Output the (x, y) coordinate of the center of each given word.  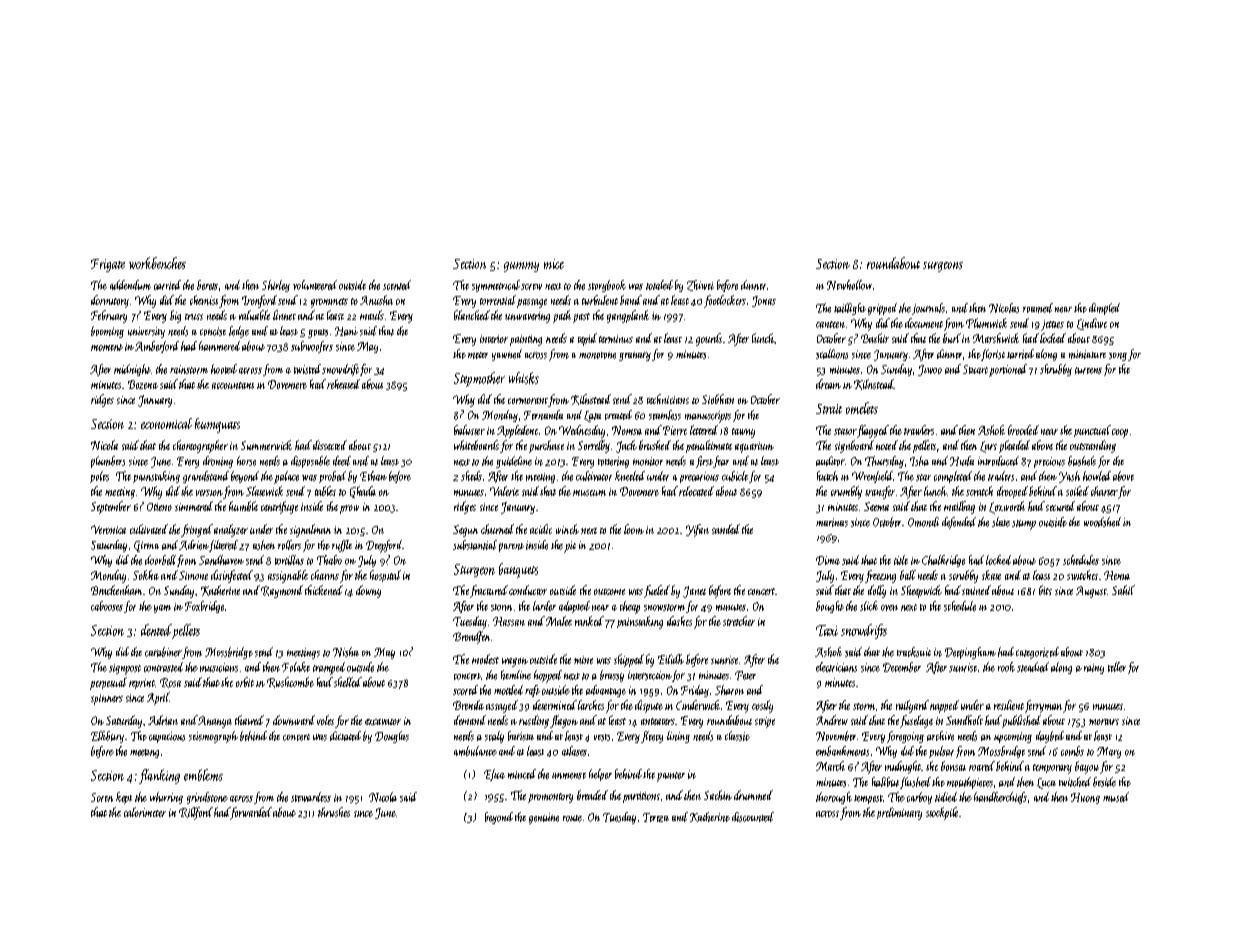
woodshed (1102, 522)
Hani (346, 331)
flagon (564, 721)
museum (589, 493)
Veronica (108, 529)
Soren (102, 797)
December (902, 667)
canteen (830, 324)
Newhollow (849, 285)
